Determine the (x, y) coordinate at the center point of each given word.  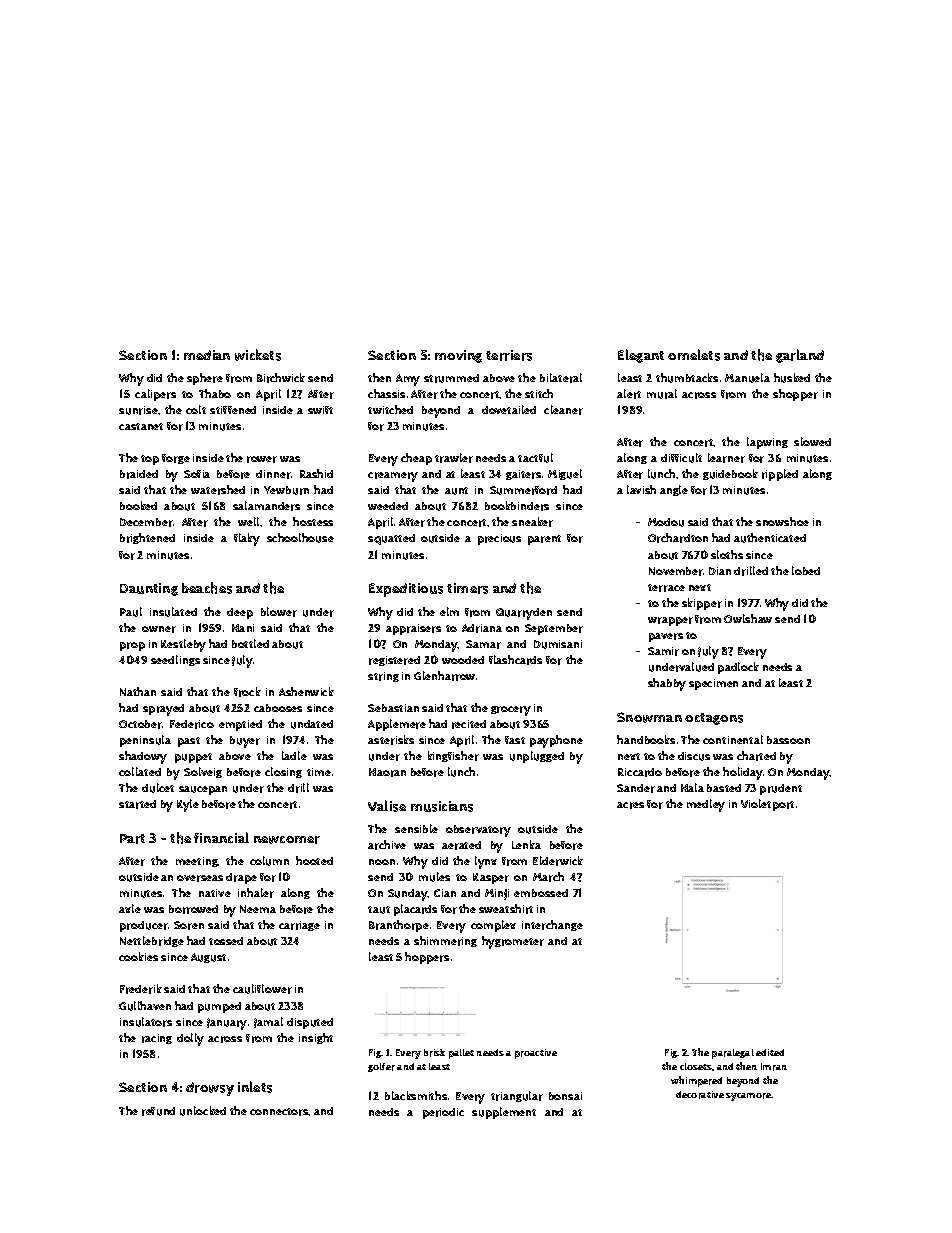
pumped (219, 1007)
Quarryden (524, 614)
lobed (806, 570)
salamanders (266, 506)
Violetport (767, 805)
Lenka (526, 844)
